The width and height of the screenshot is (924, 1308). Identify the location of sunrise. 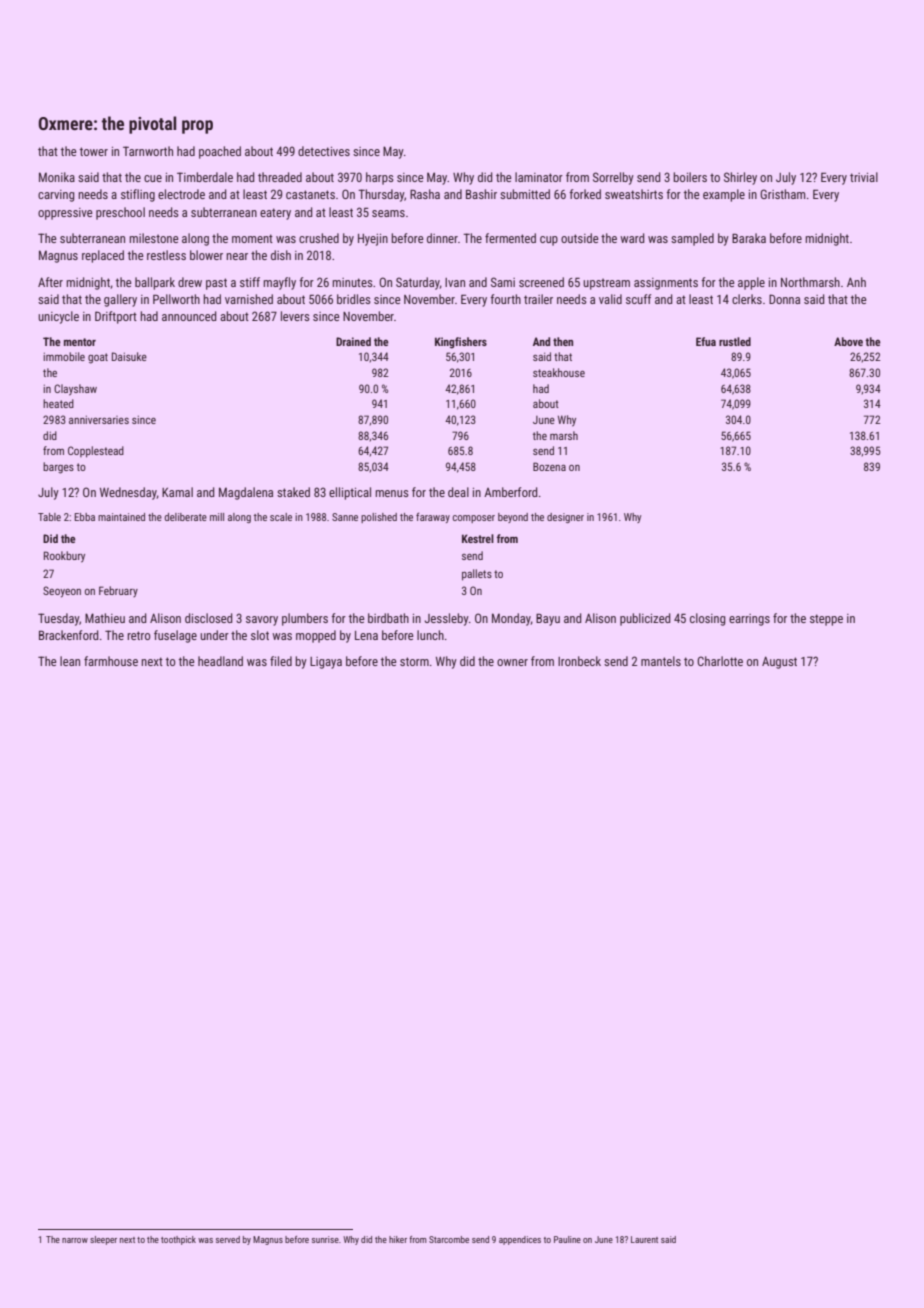
(325, 1239).
